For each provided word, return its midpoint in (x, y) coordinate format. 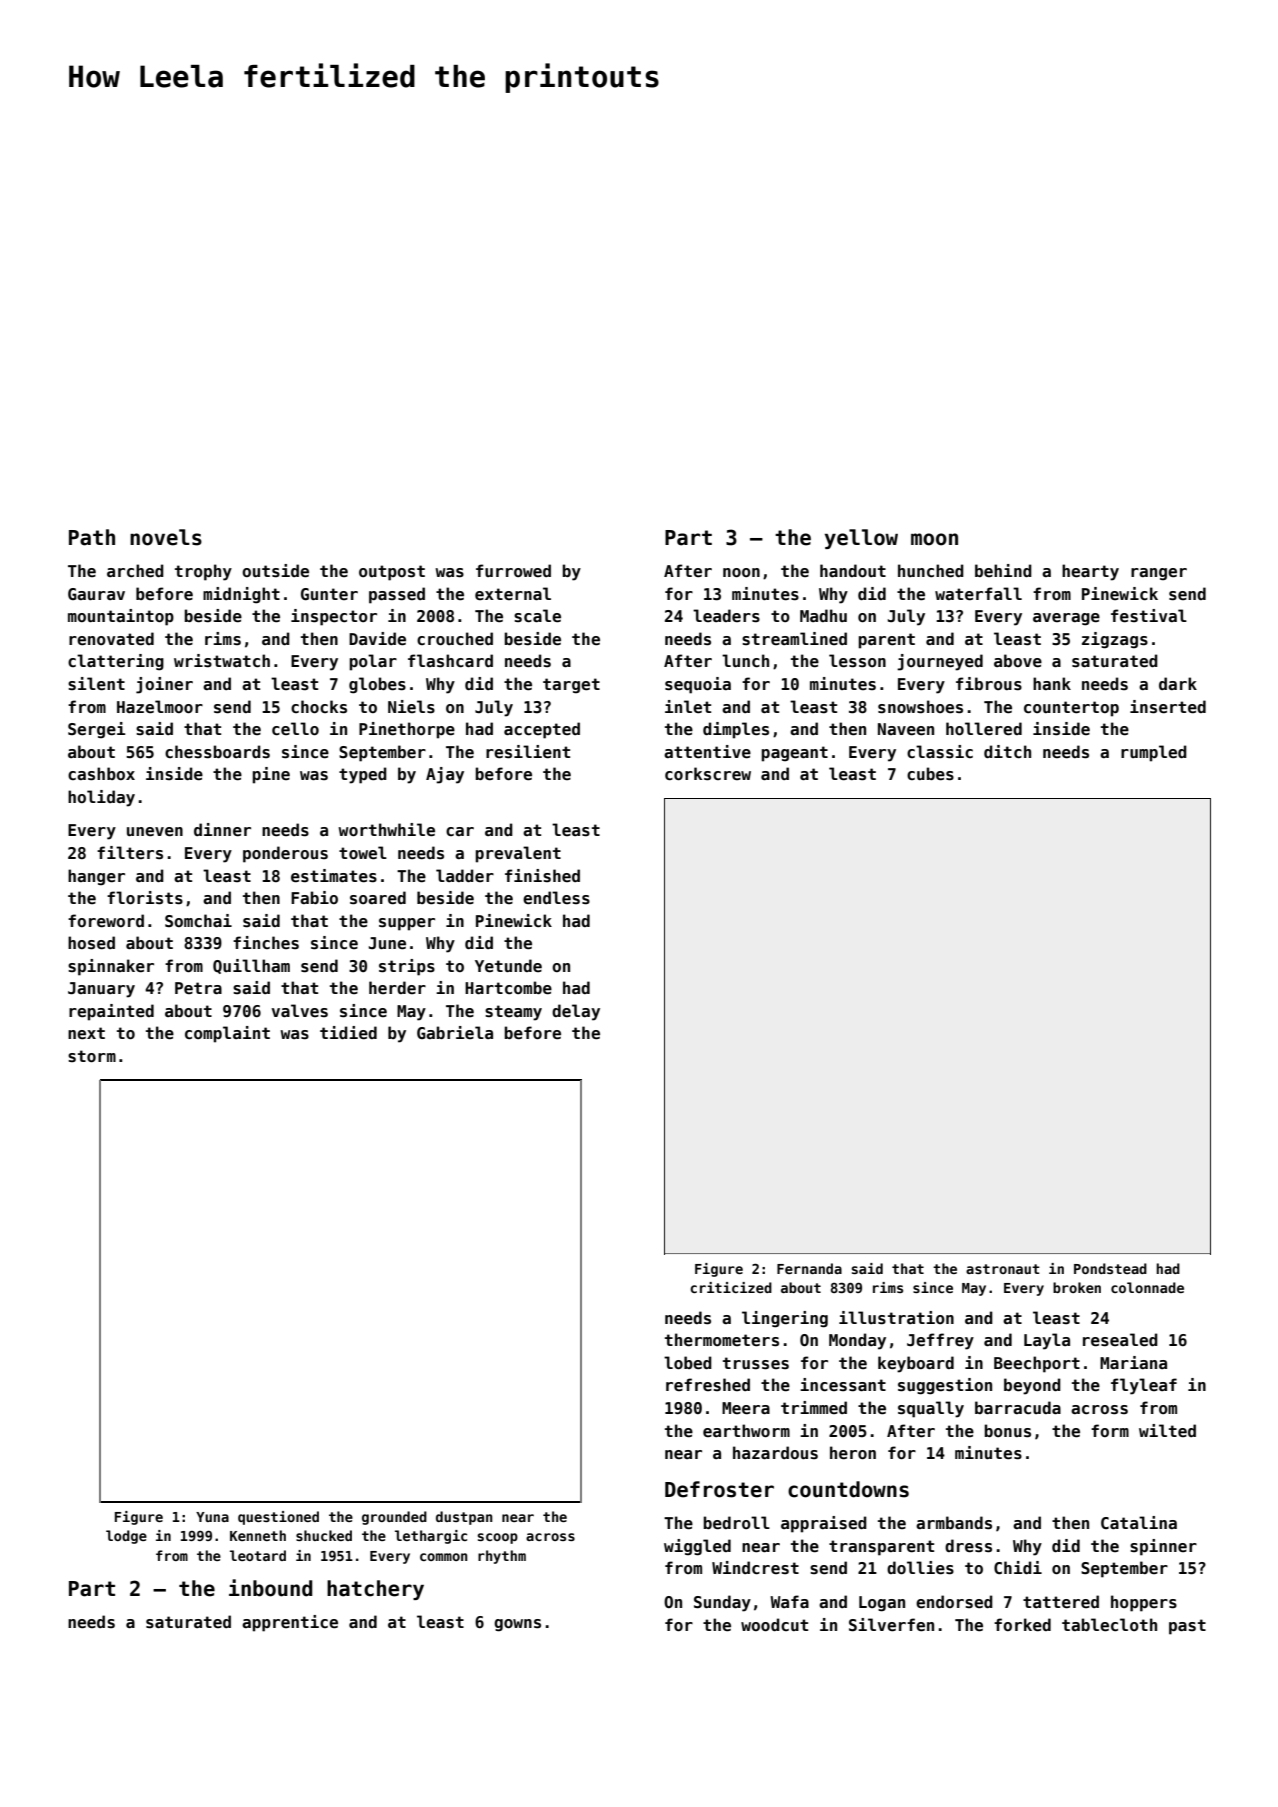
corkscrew (708, 774)
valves (299, 1011)
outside (275, 571)
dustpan (464, 1518)
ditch (1007, 752)
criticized (731, 1287)
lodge (126, 1537)
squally (931, 1409)
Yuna (212, 1517)
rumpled (1154, 753)
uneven (155, 832)
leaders (726, 616)
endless (556, 898)
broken (1077, 1287)
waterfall (978, 594)
